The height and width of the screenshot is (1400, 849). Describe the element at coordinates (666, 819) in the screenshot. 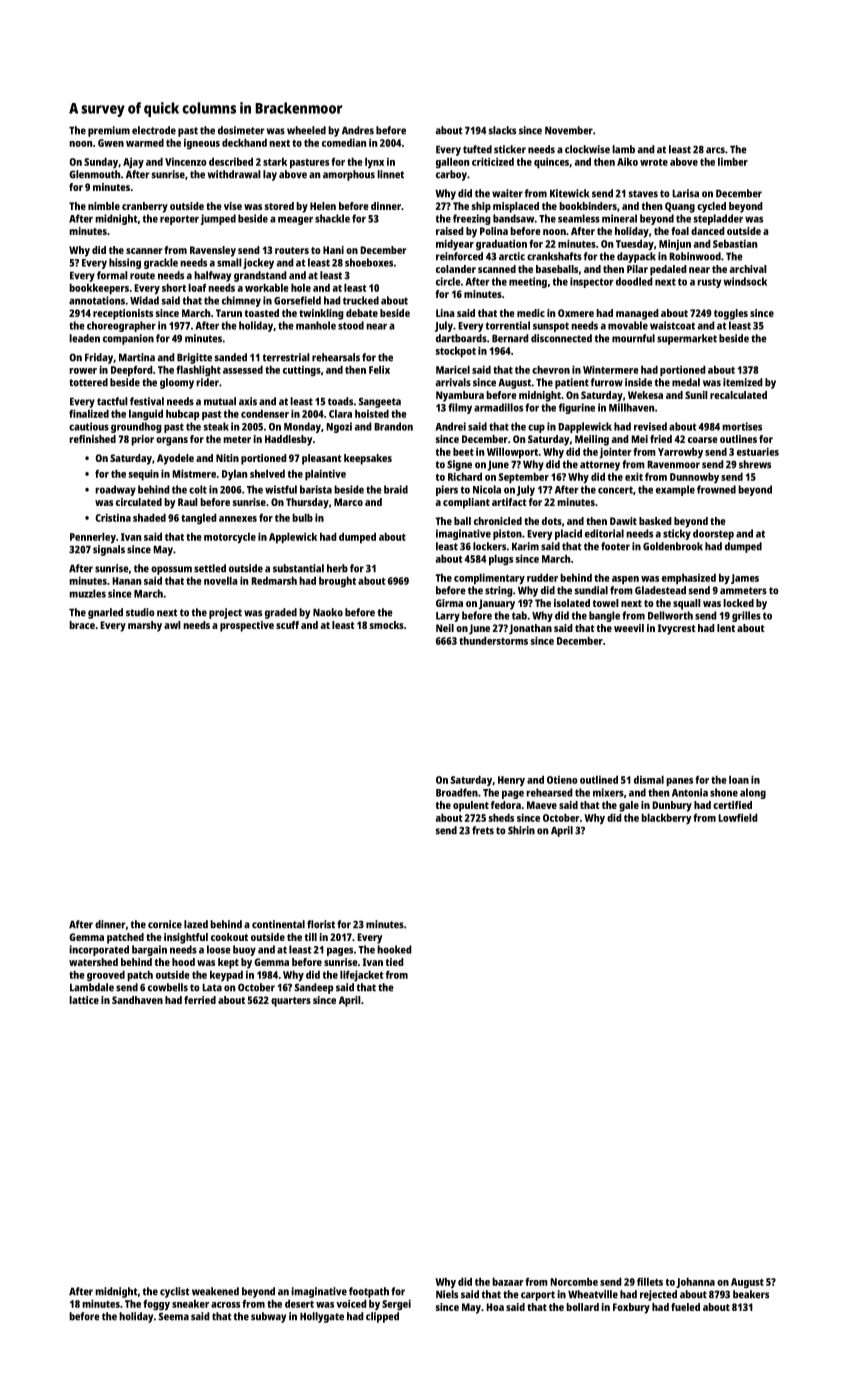

I see `blackberry` at that location.
